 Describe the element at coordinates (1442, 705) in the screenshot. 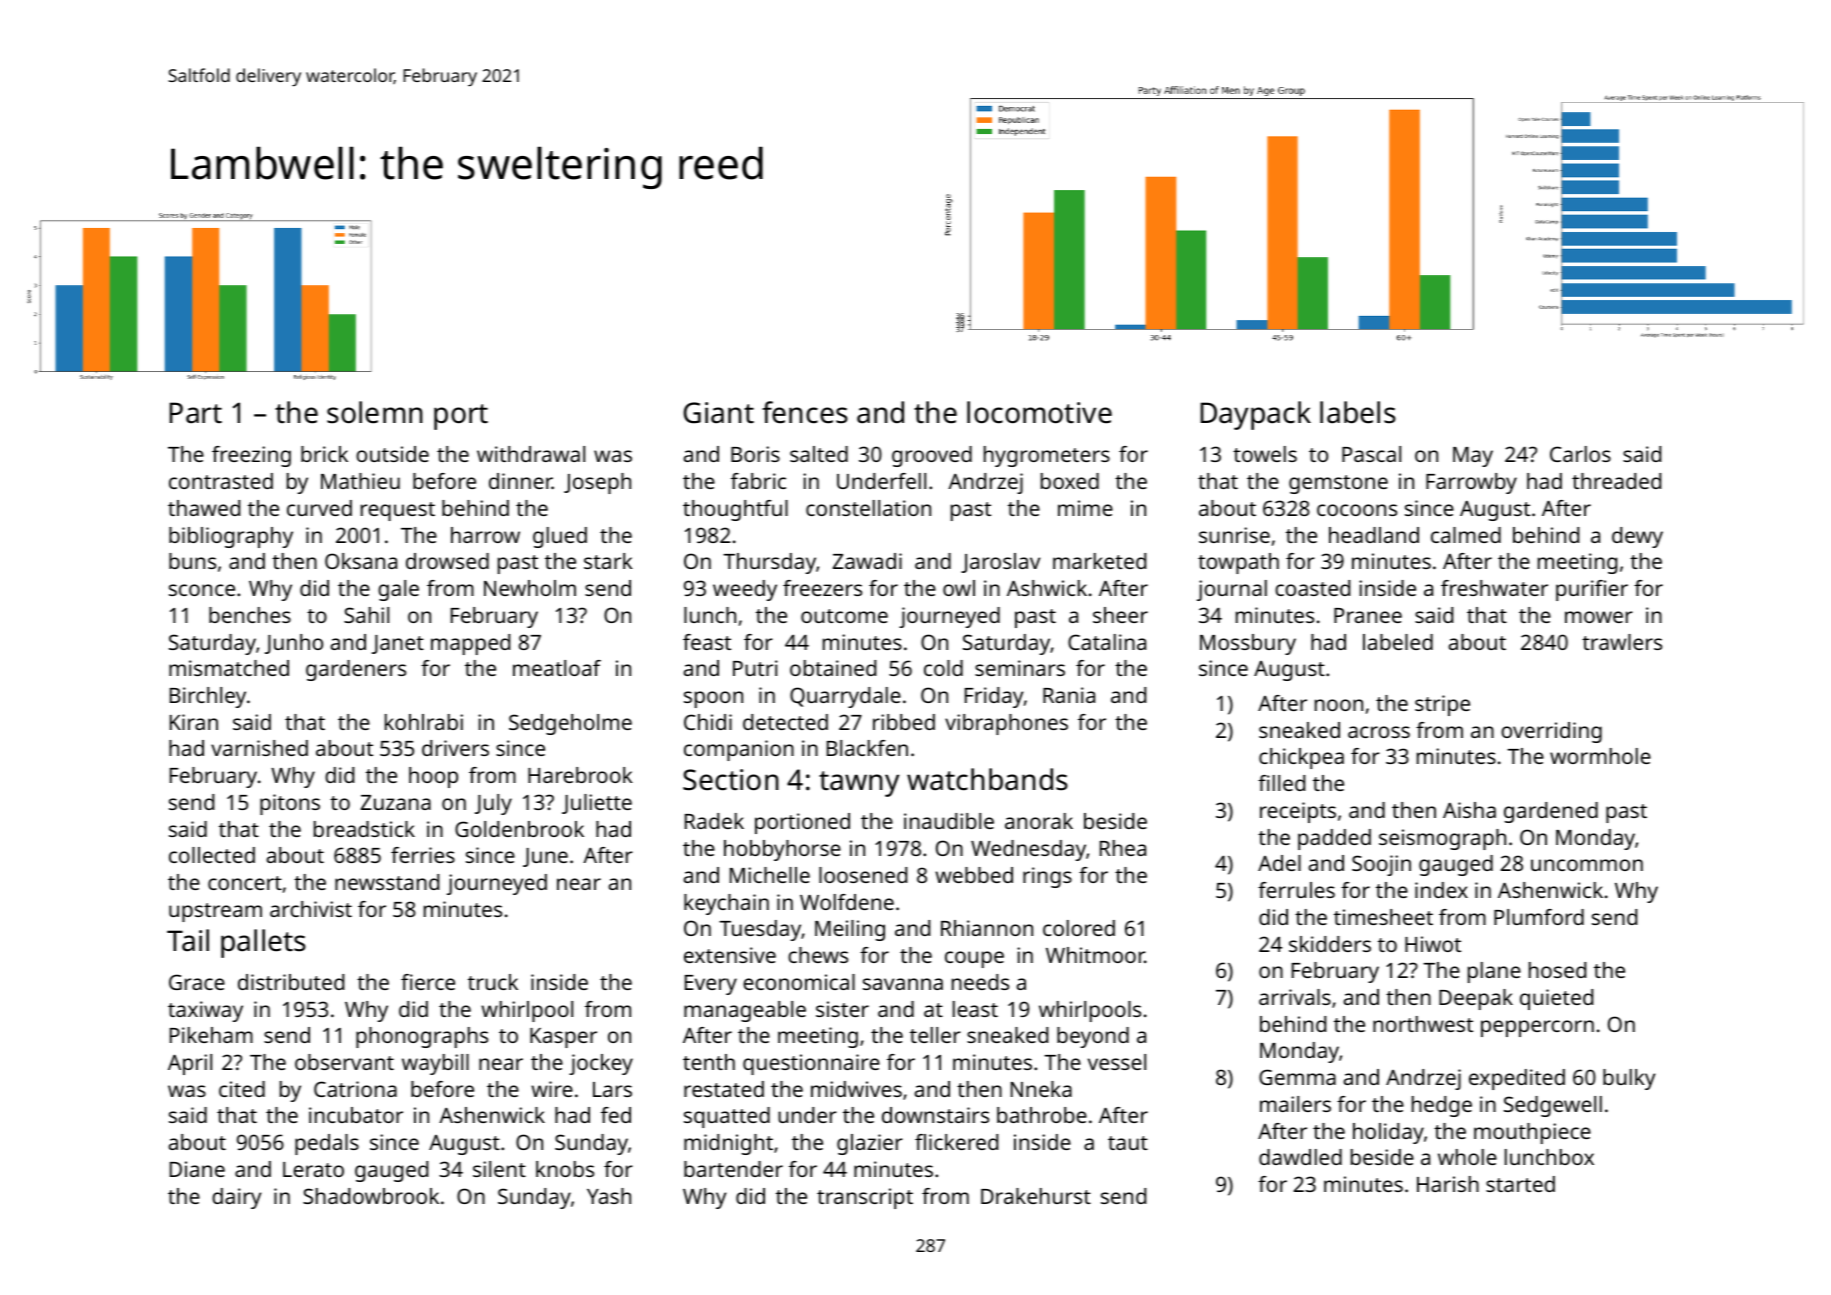

I see `stripe` at that location.
